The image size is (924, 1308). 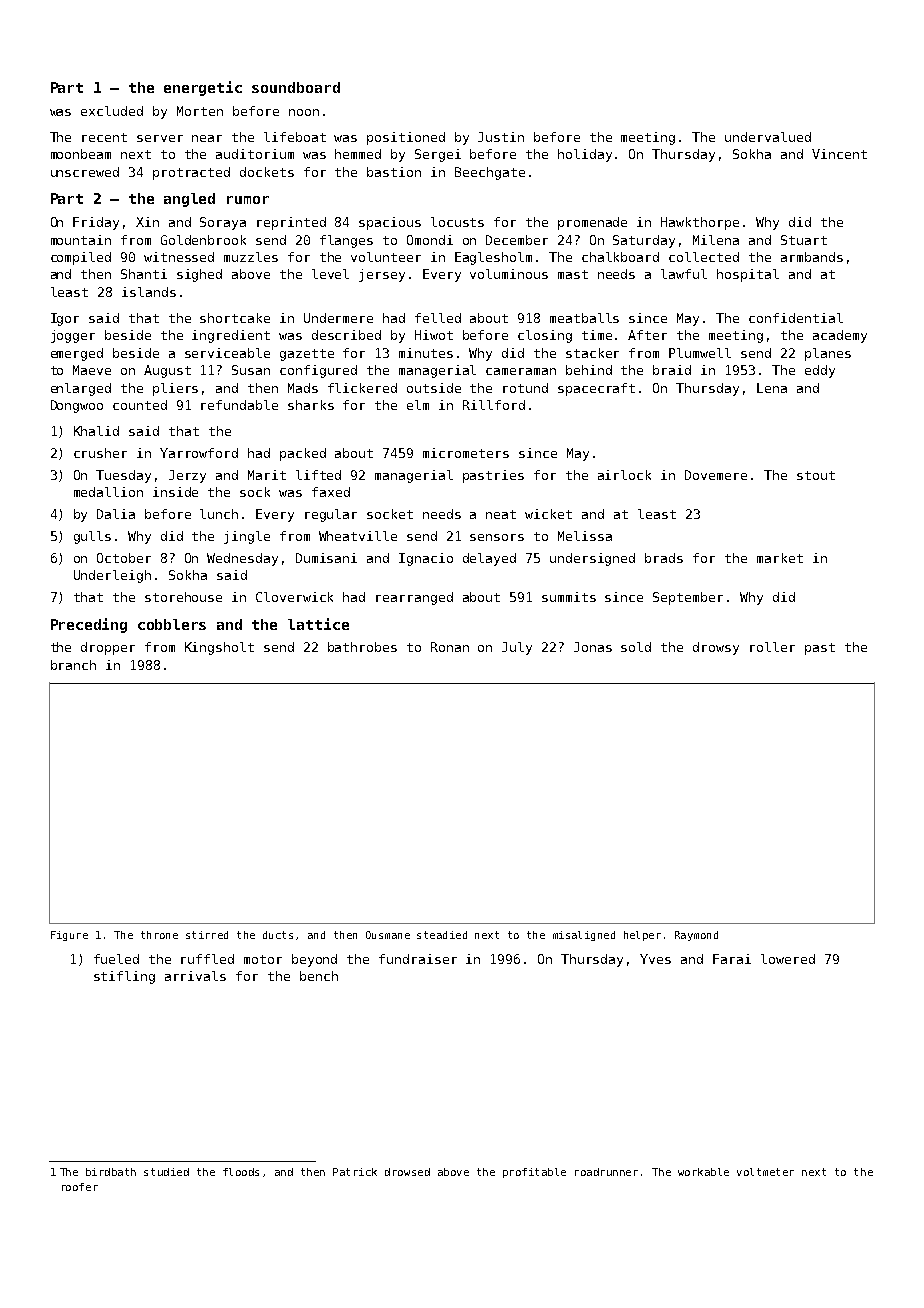 I want to click on roller, so click(x=772, y=647).
